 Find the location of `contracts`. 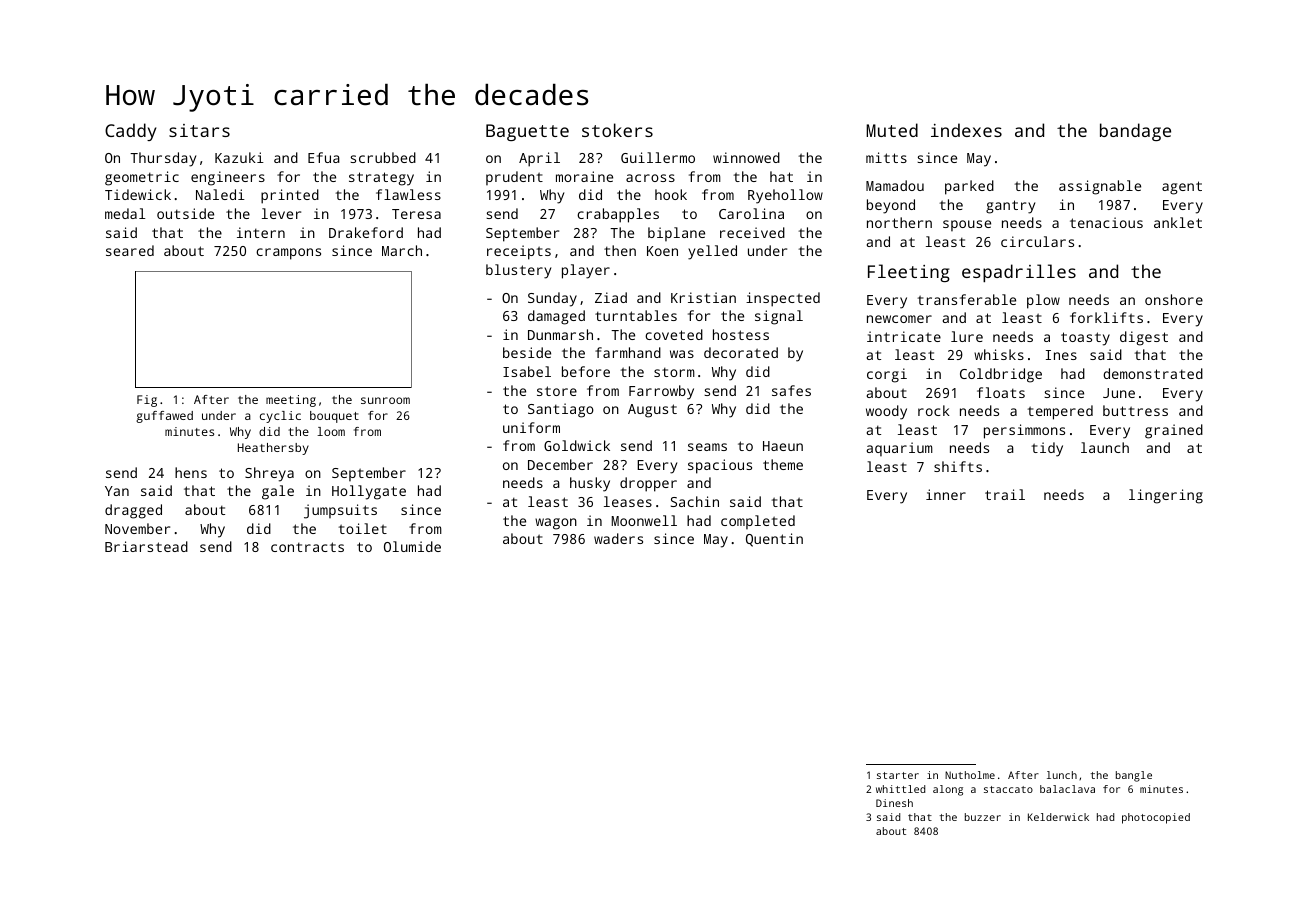

contracts is located at coordinates (307, 547).
